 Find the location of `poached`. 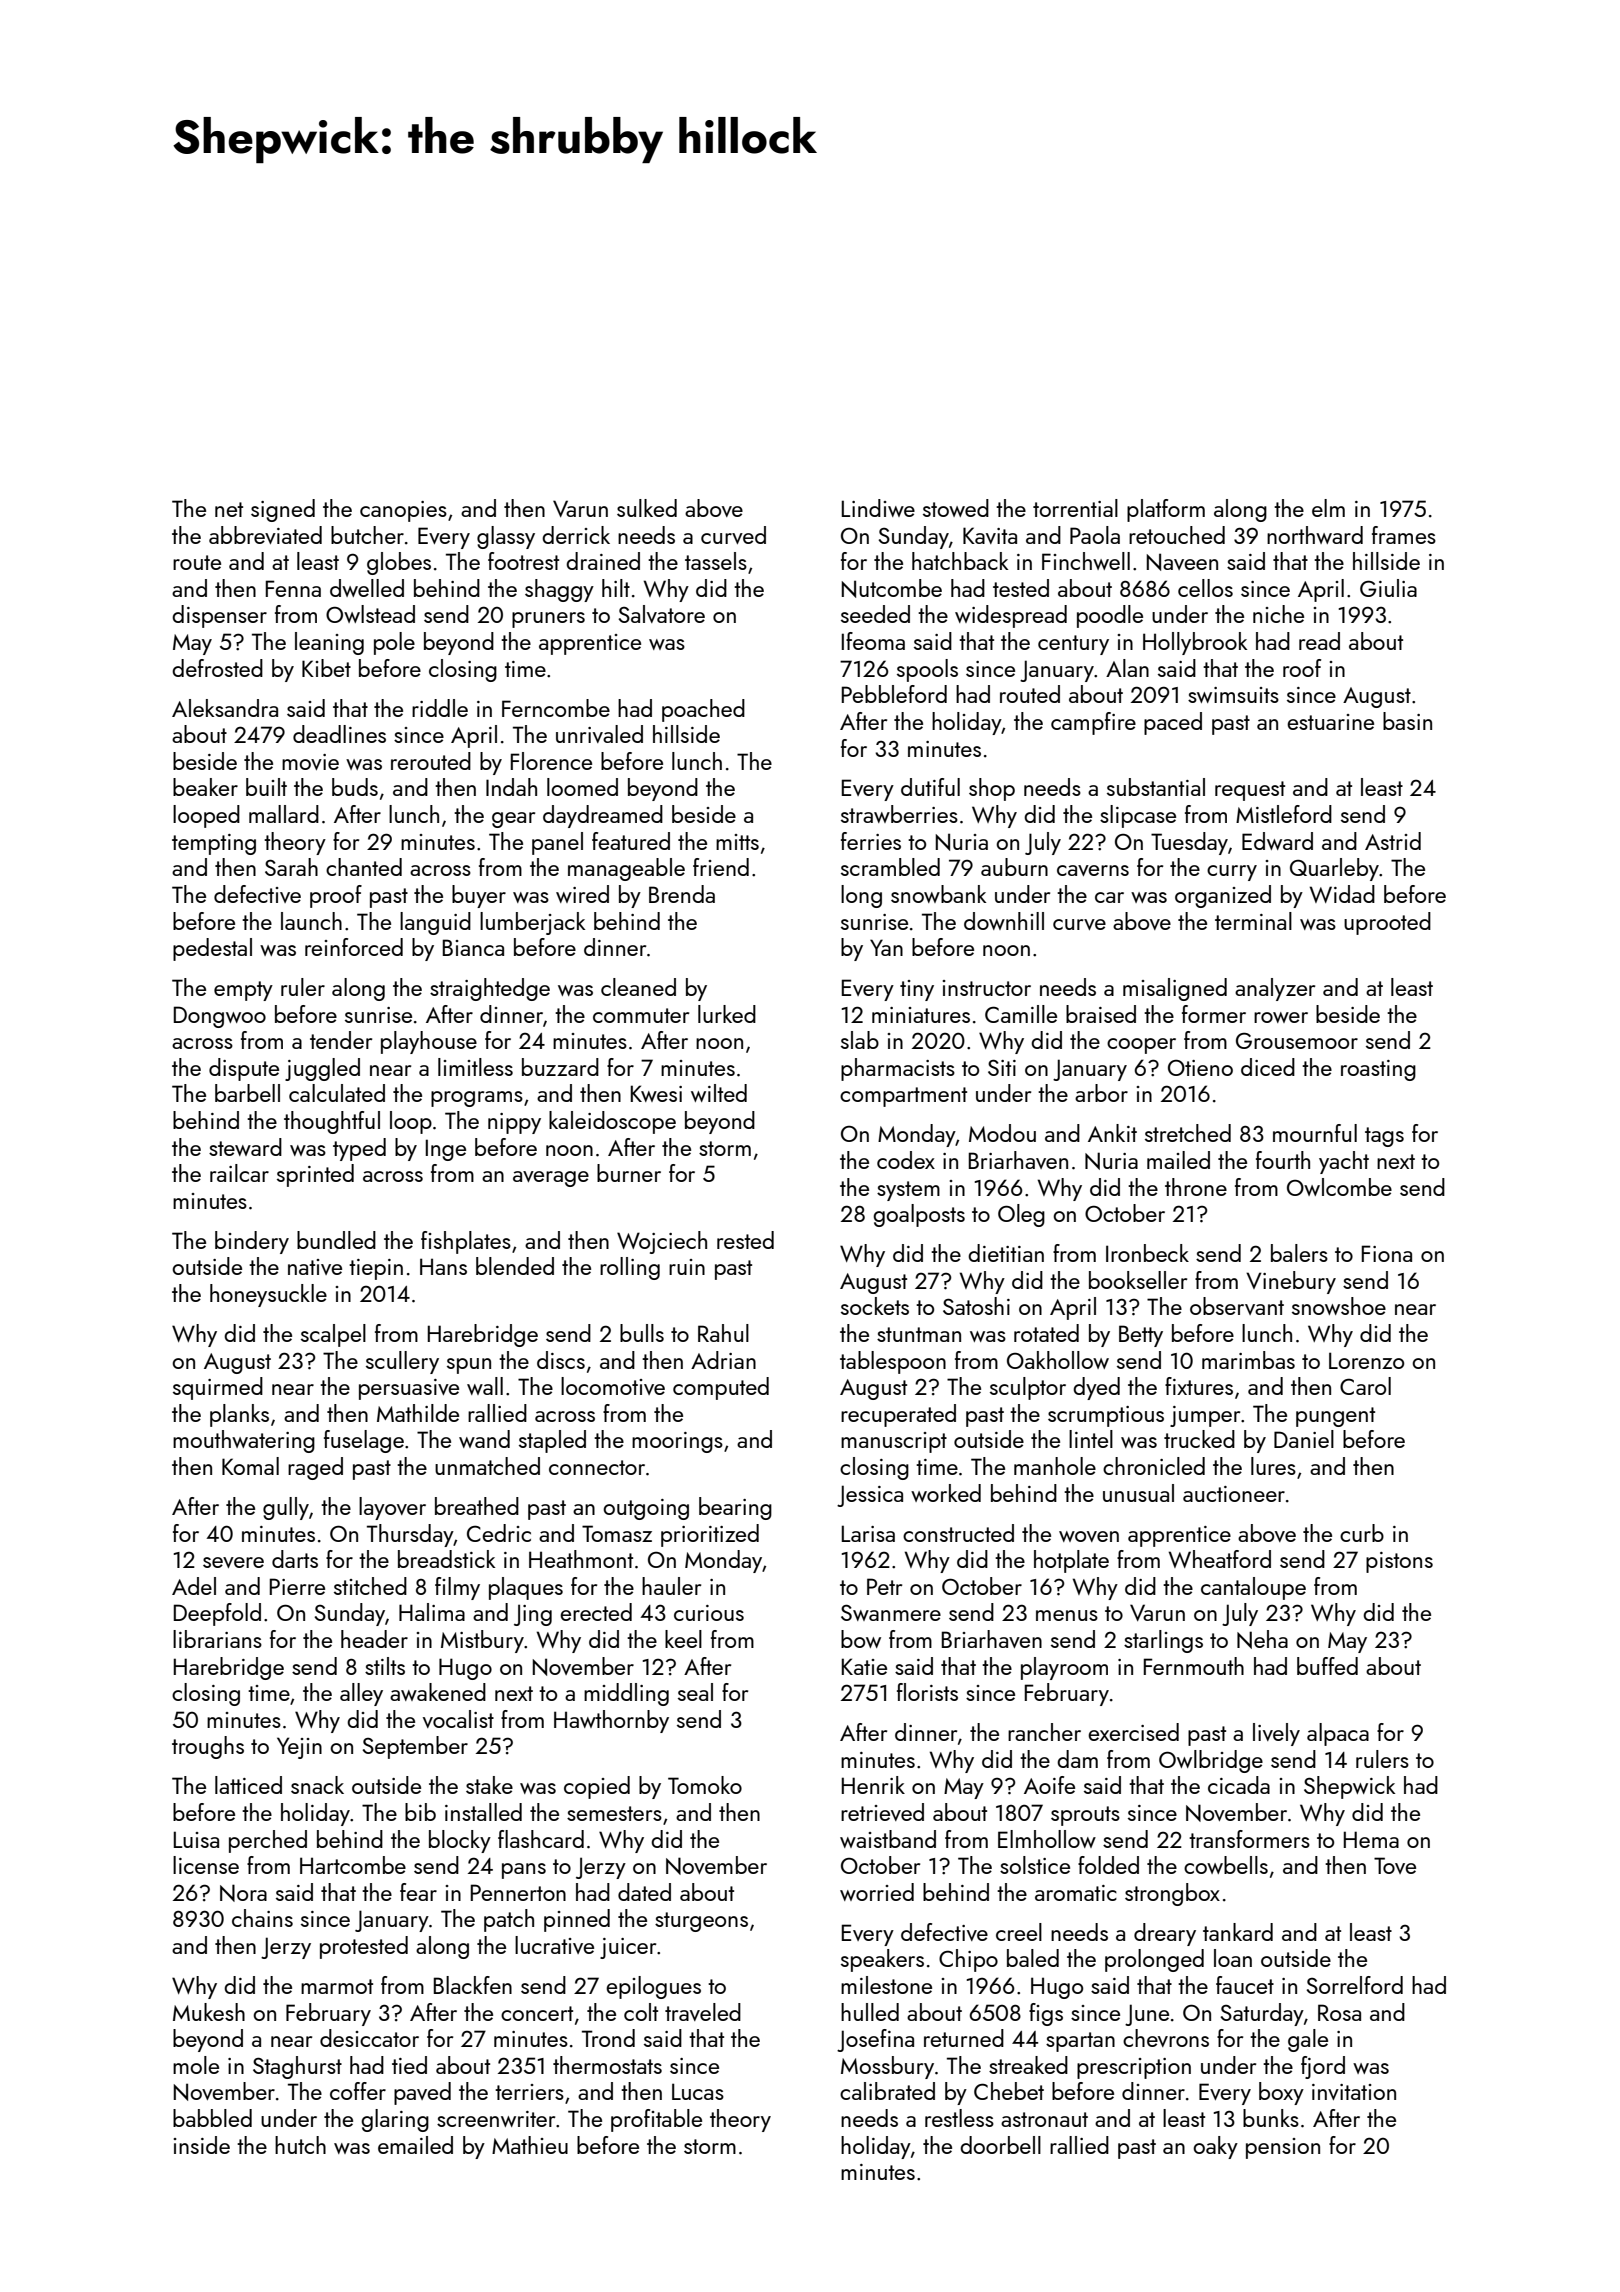

poached is located at coordinates (703, 710).
